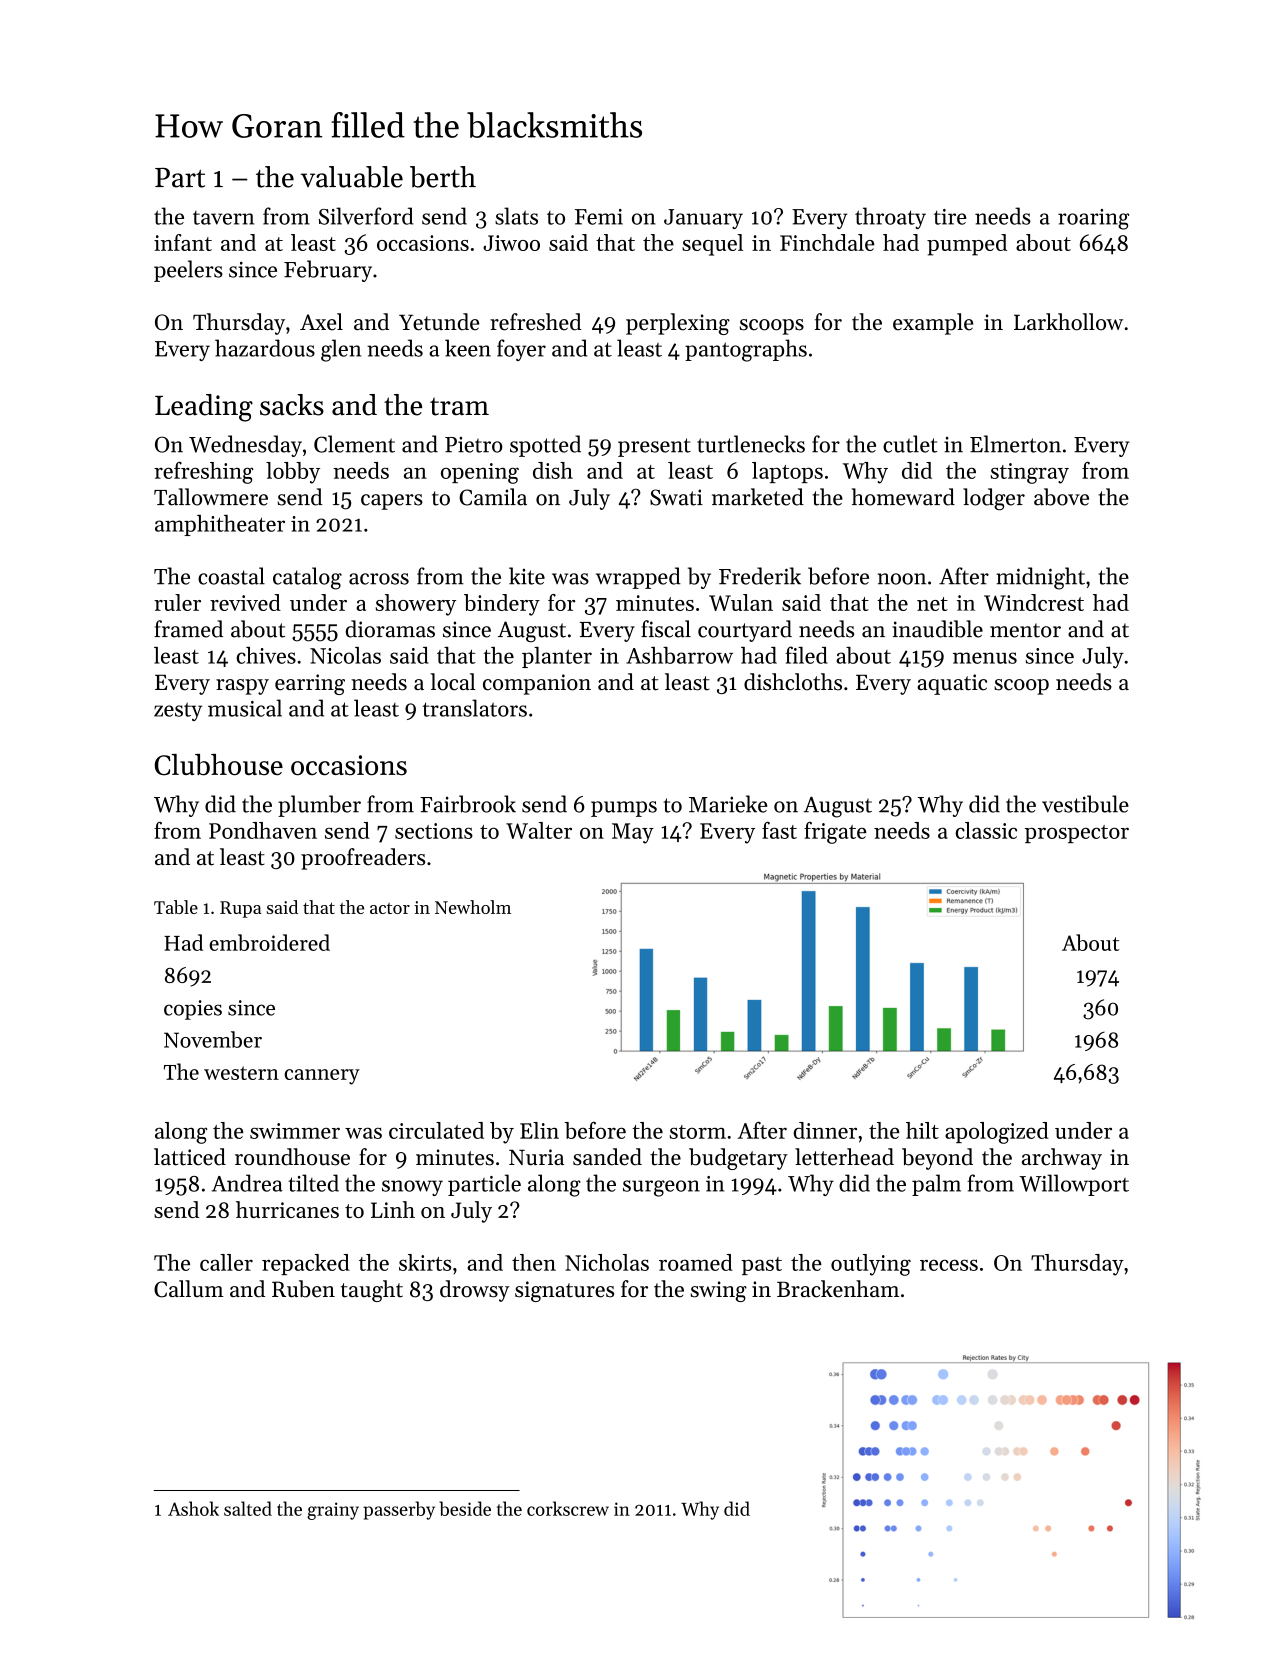  Describe the element at coordinates (193, 1508) in the screenshot. I see `Ashok` at that location.
